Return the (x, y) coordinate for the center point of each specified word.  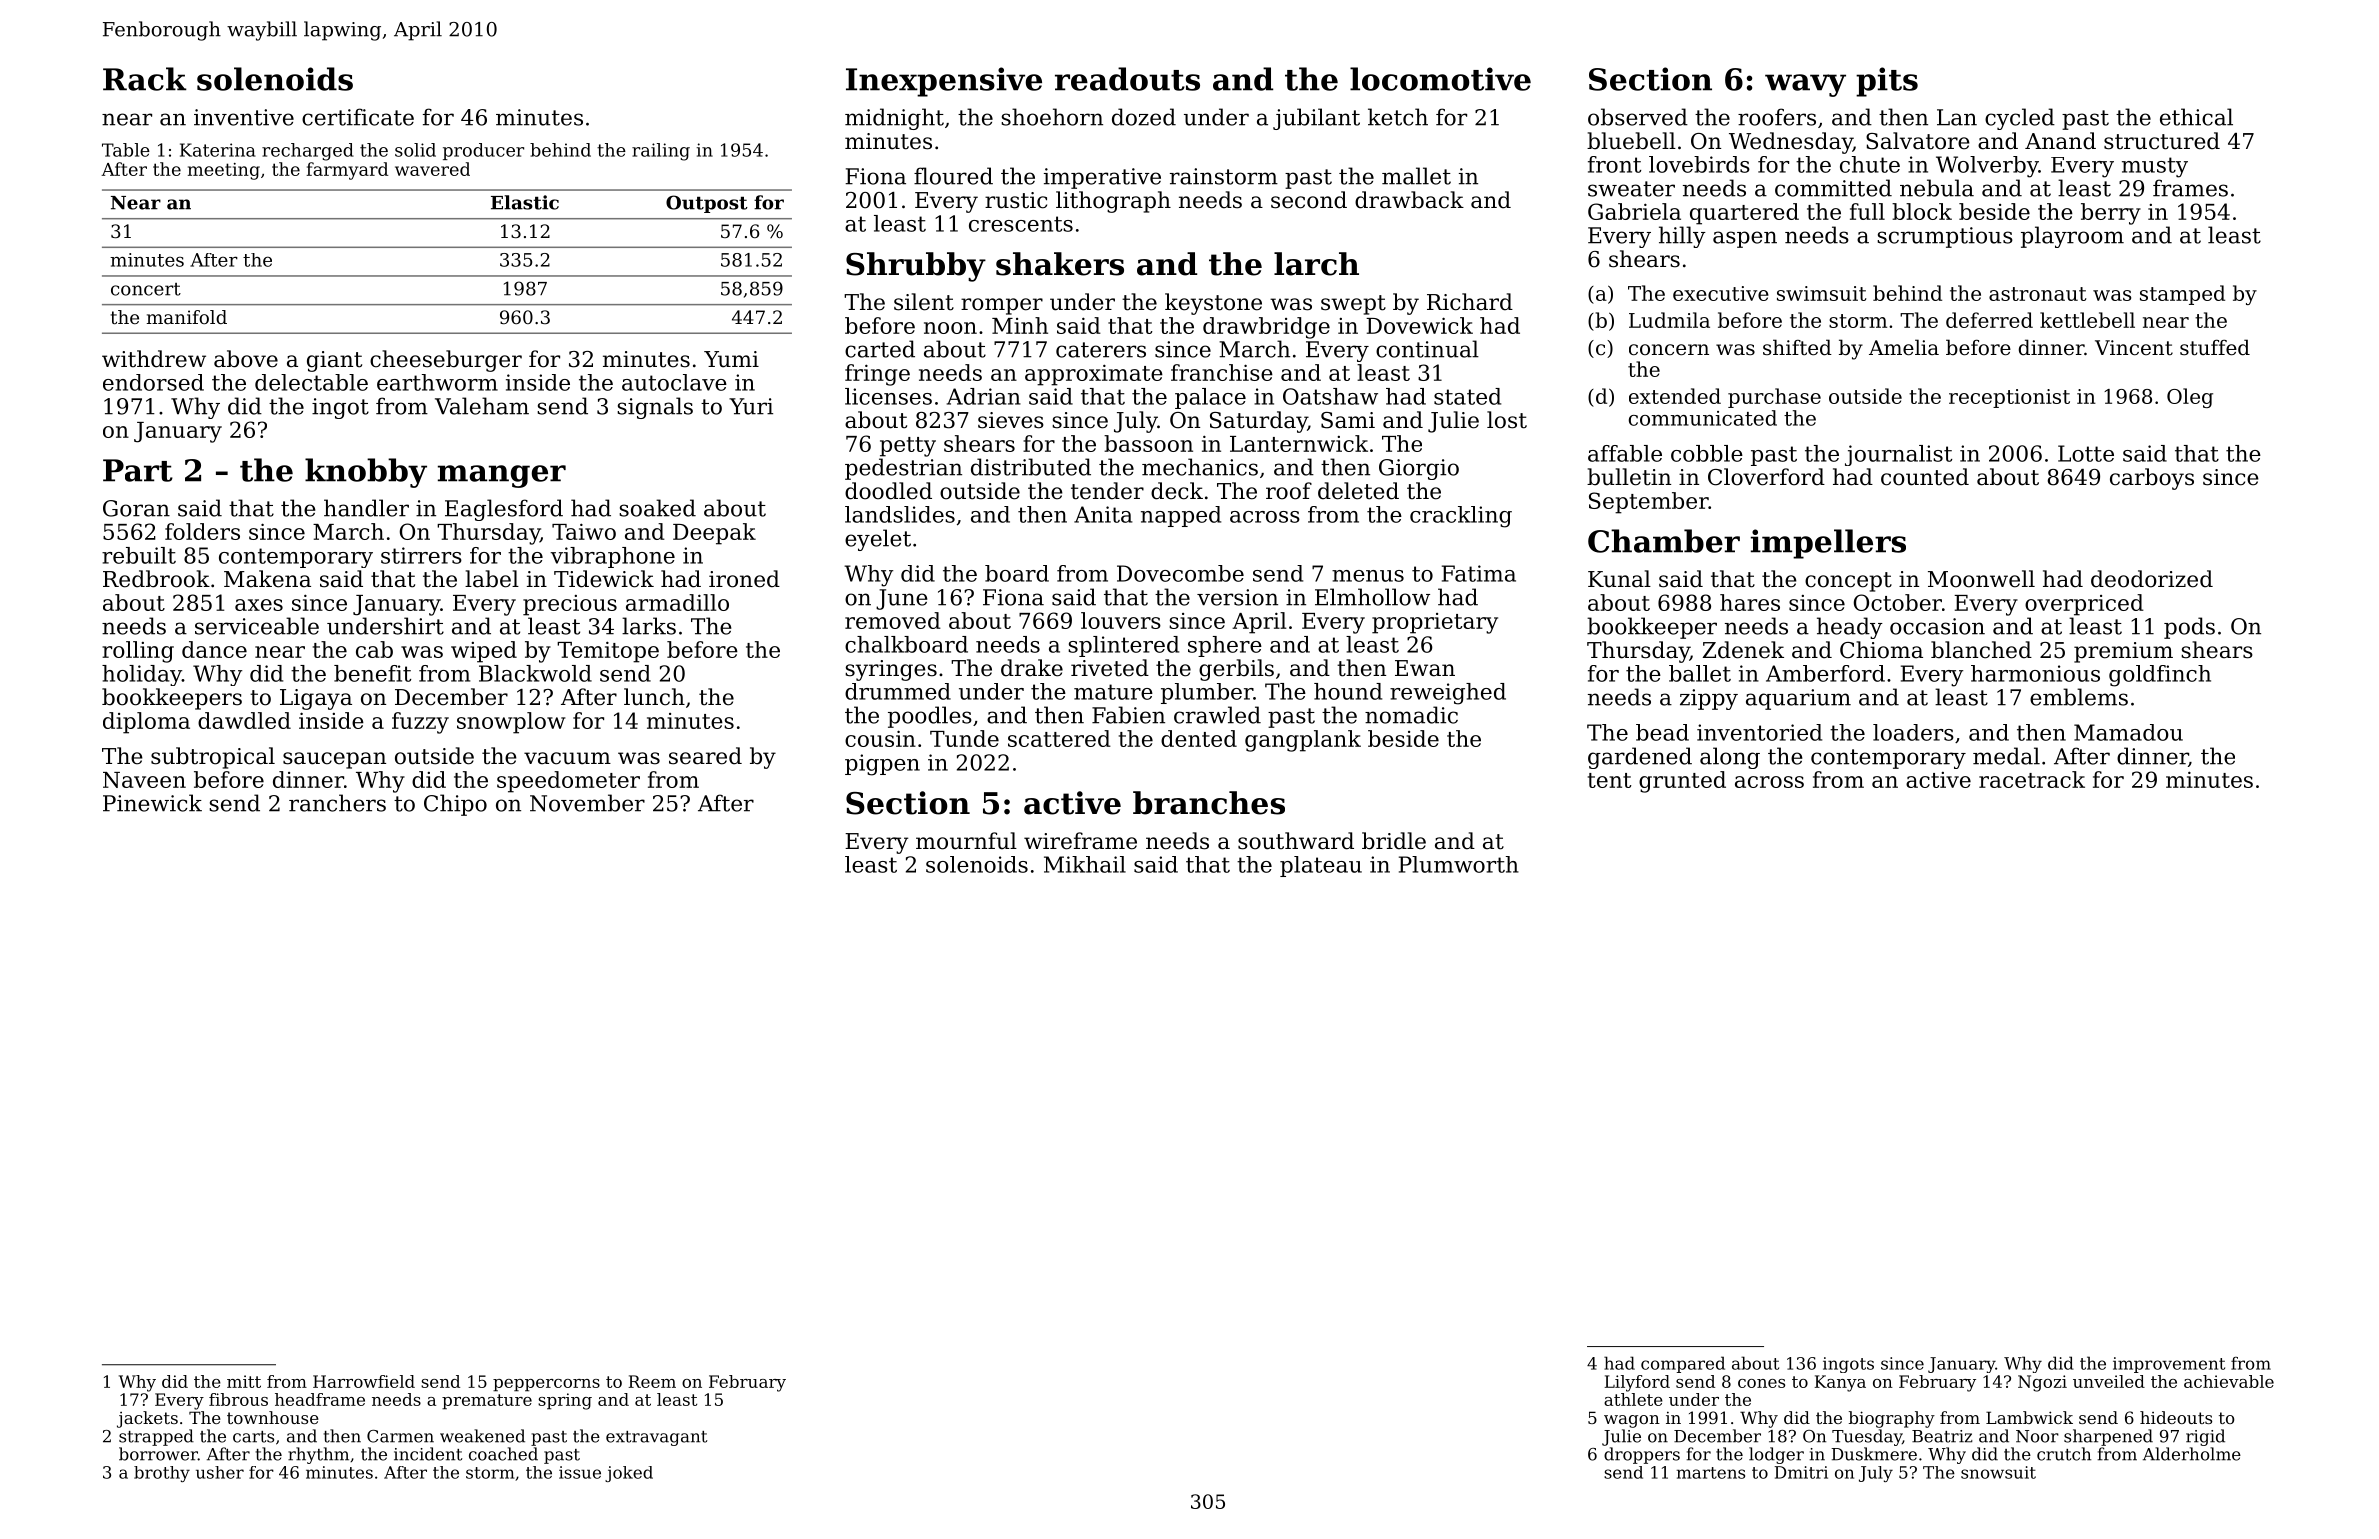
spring (565, 1401)
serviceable (257, 626)
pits (1887, 82)
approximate (1094, 375)
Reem (652, 1381)
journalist (1898, 455)
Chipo (455, 805)
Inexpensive (944, 82)
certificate (358, 117)
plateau (1321, 866)
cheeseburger (446, 361)
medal (2006, 756)
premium (2123, 652)
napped (1181, 516)
